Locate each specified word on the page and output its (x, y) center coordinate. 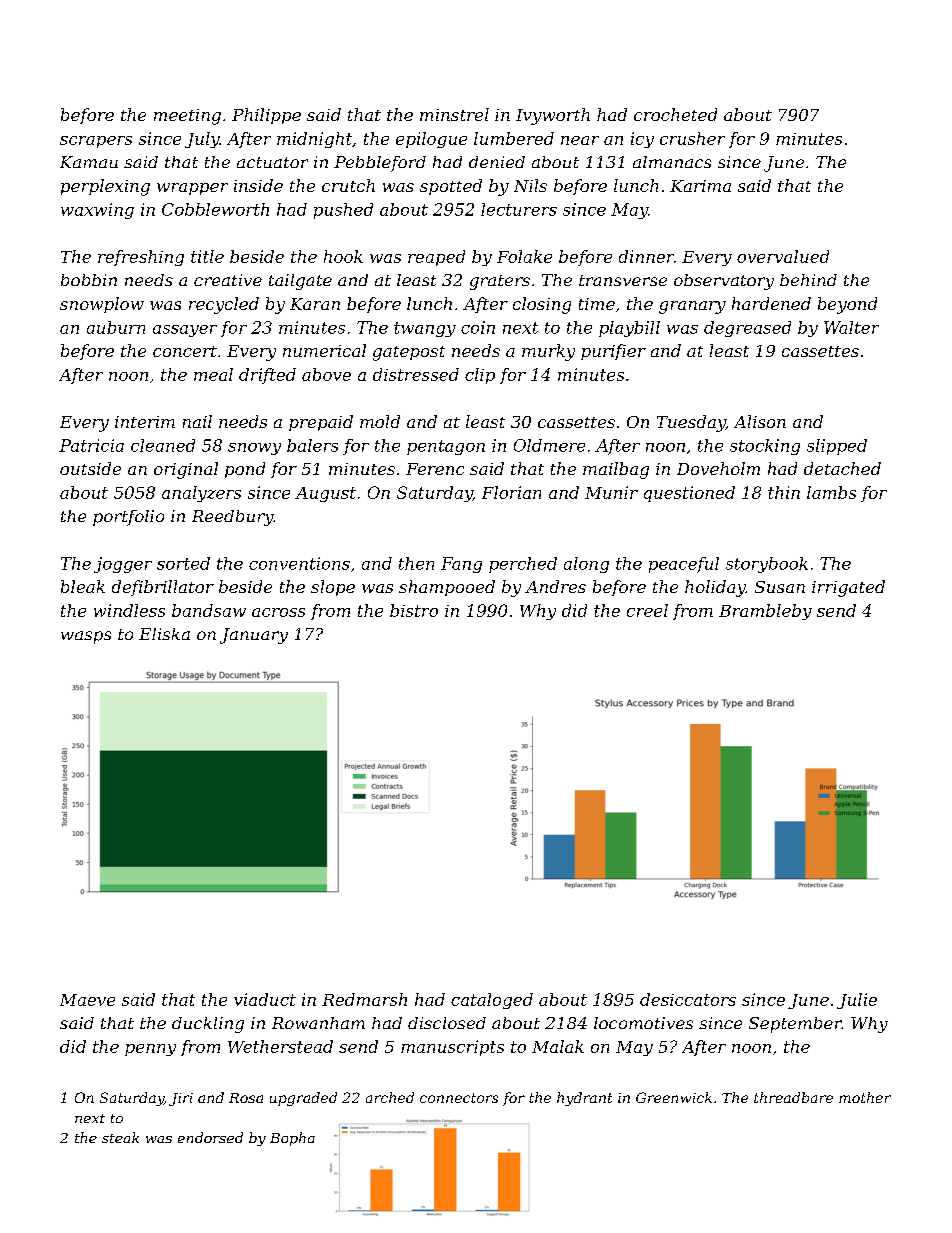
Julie (857, 1001)
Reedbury (232, 518)
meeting (187, 117)
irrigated (848, 588)
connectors (459, 1098)
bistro (414, 610)
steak (120, 1137)
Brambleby (765, 612)
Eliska (164, 634)
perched (523, 565)
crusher (692, 138)
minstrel (454, 114)
